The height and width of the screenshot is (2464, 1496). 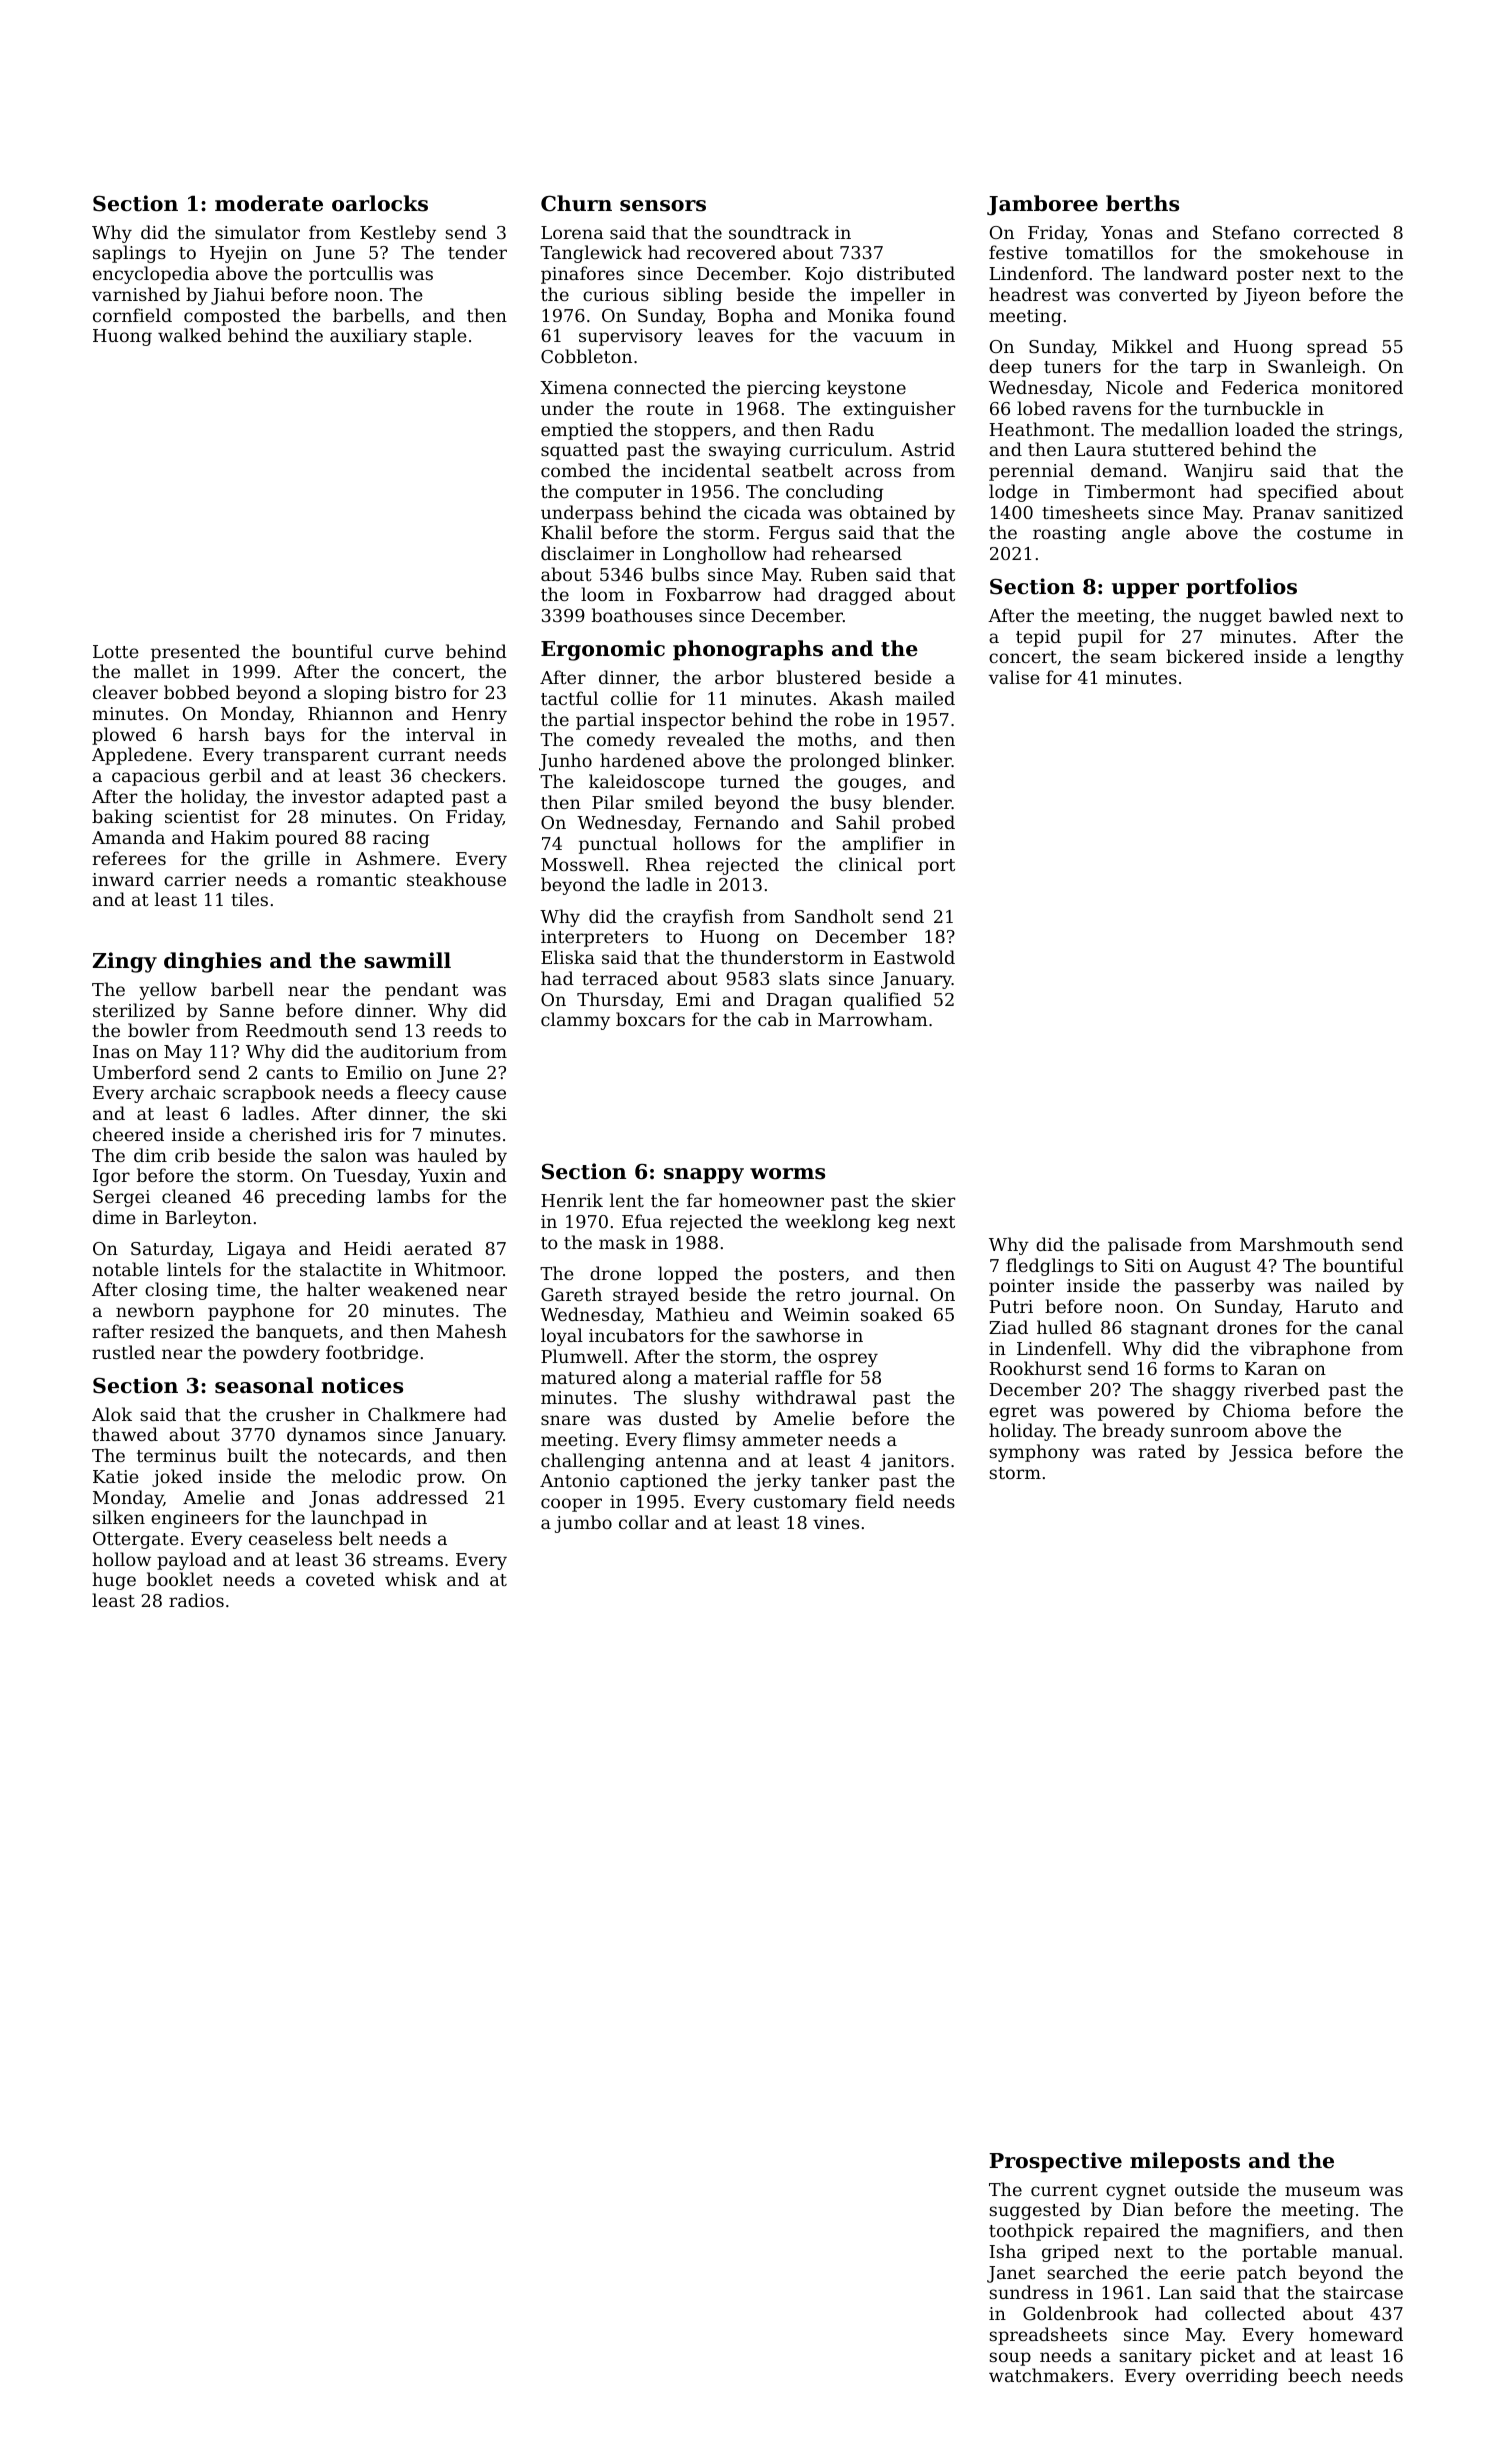 I want to click on whisk, so click(x=411, y=1579).
